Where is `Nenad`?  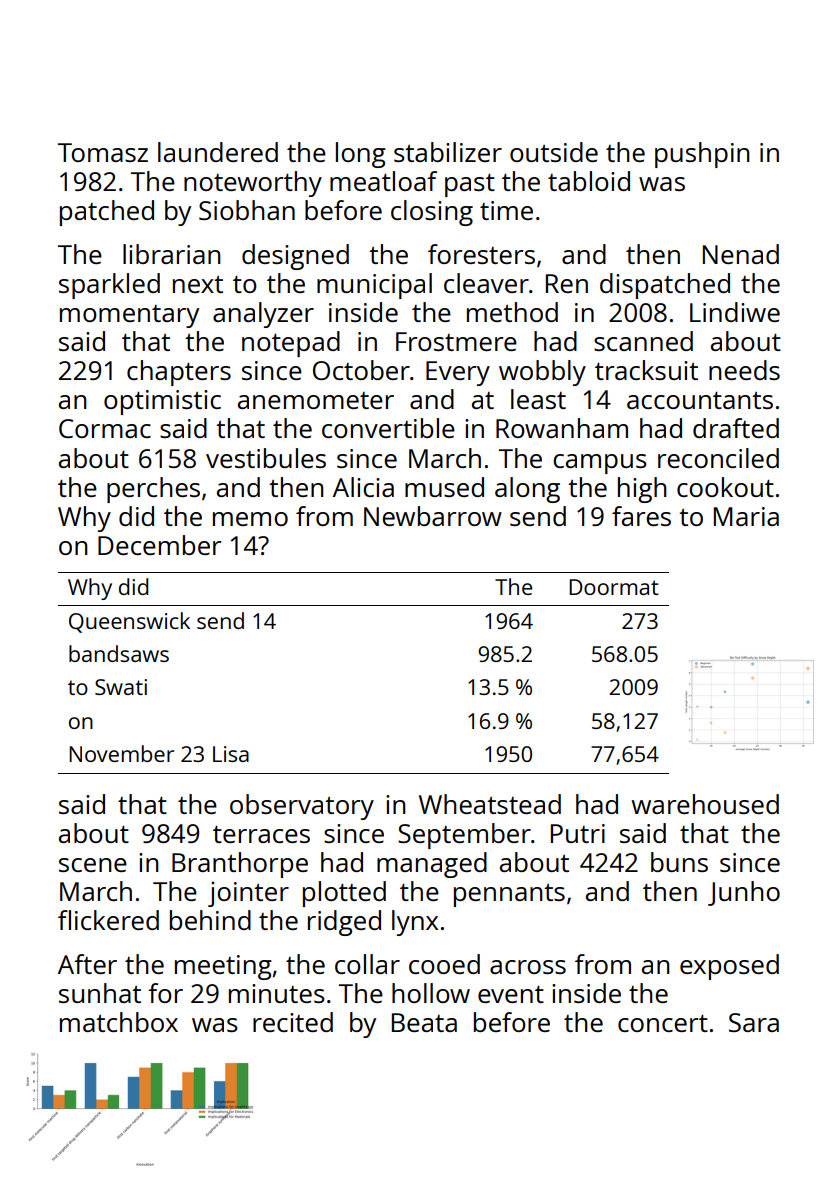
Nenad is located at coordinates (741, 254).
